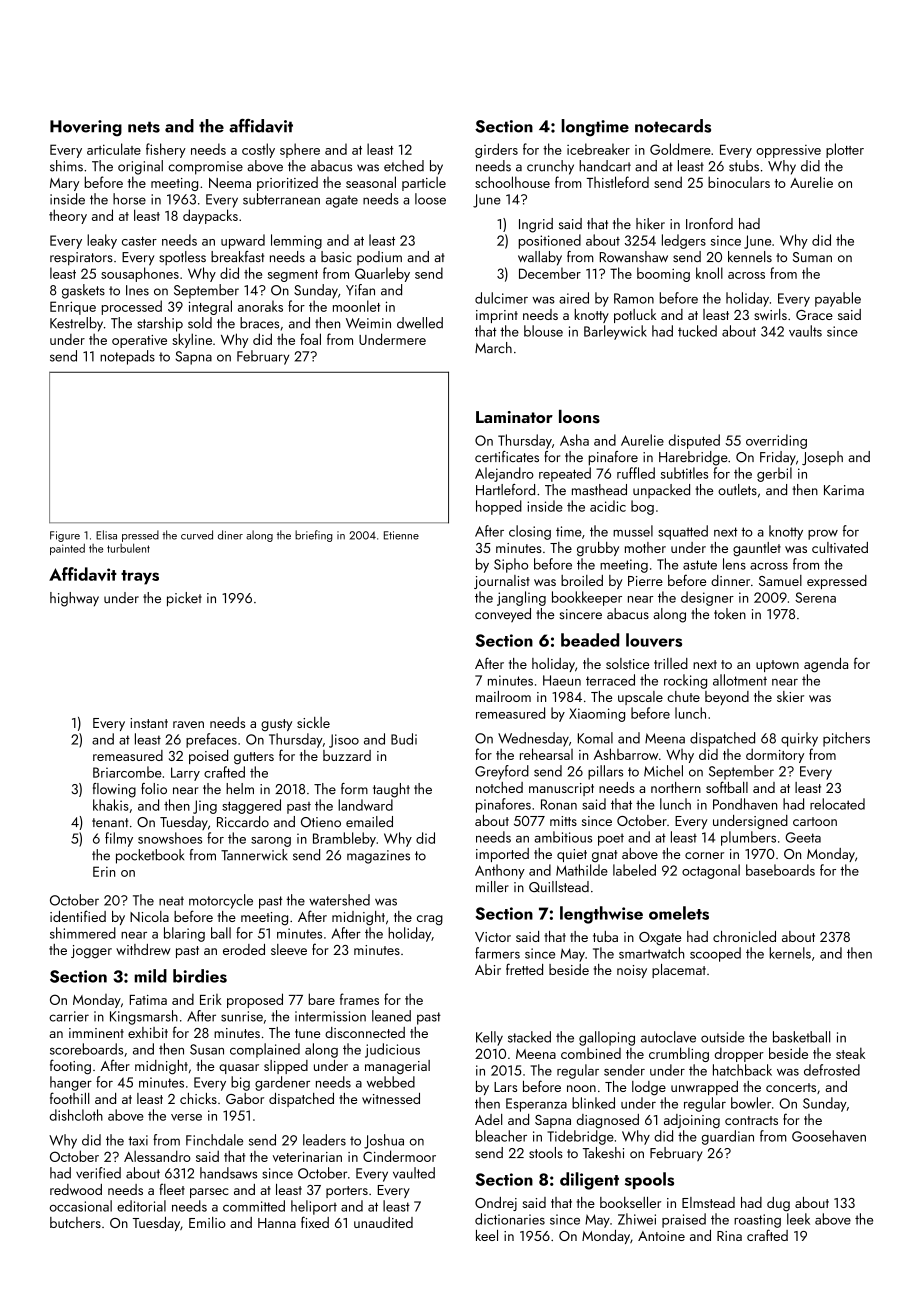 The height and width of the image is (1308, 924). Describe the element at coordinates (661, 1236) in the image. I see `Antoine` at that location.
